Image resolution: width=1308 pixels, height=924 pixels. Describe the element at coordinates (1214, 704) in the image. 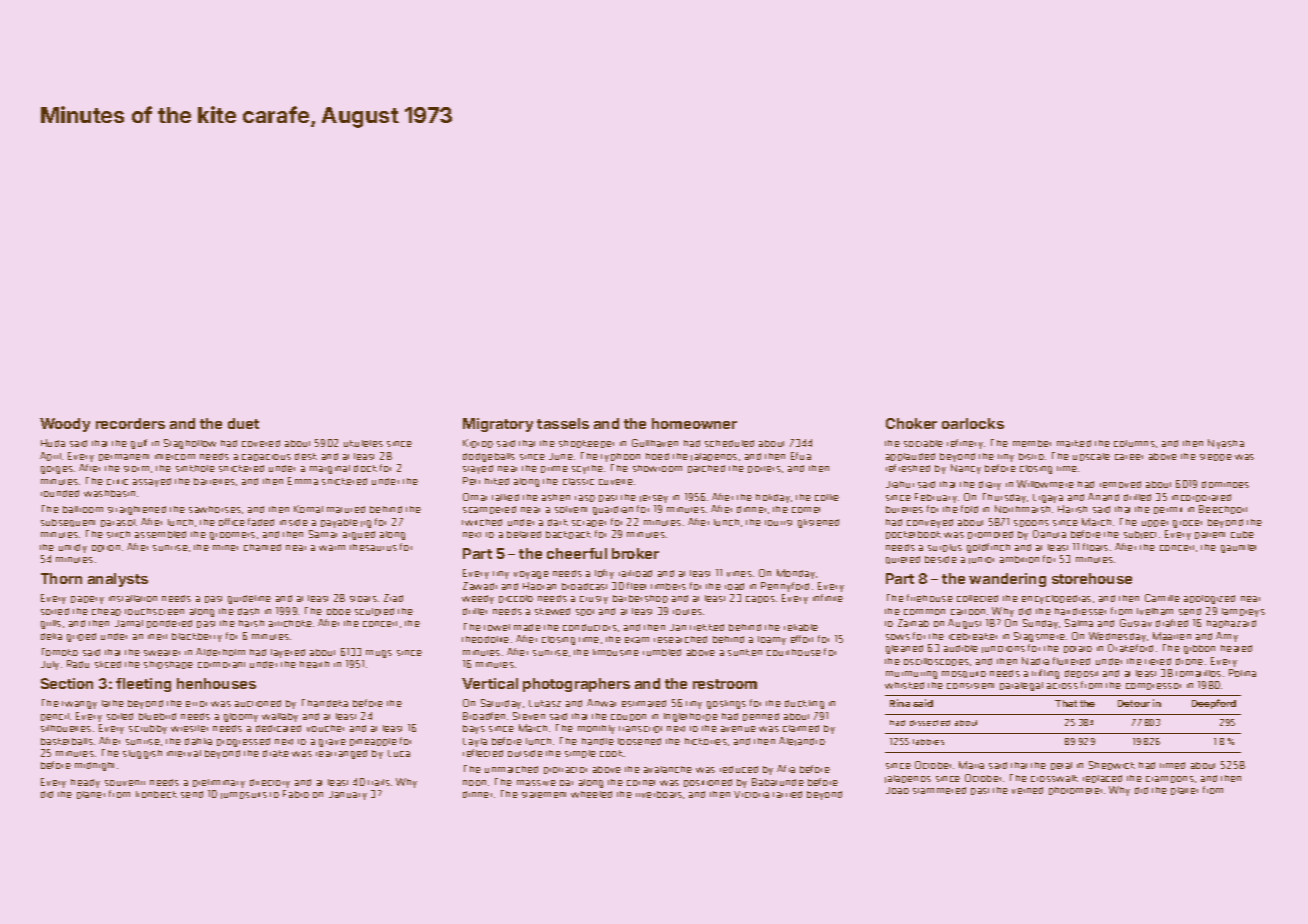

I see `Deepford` at that location.
